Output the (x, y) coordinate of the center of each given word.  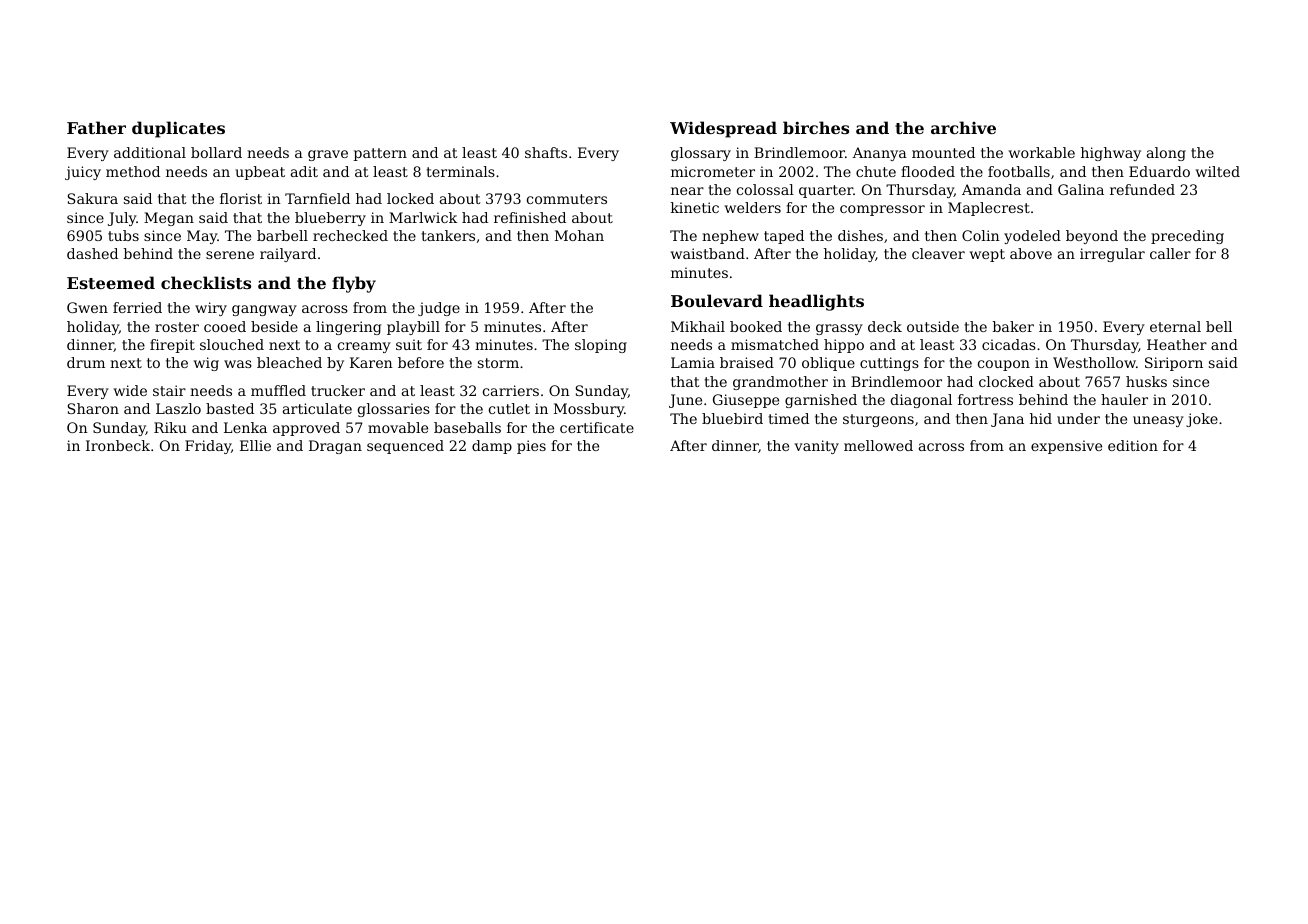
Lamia (693, 362)
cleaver (938, 253)
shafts (546, 152)
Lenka (245, 427)
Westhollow (1094, 362)
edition (1133, 445)
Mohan (579, 235)
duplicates (178, 129)
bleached (289, 362)
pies (531, 447)
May (202, 237)
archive (963, 127)
